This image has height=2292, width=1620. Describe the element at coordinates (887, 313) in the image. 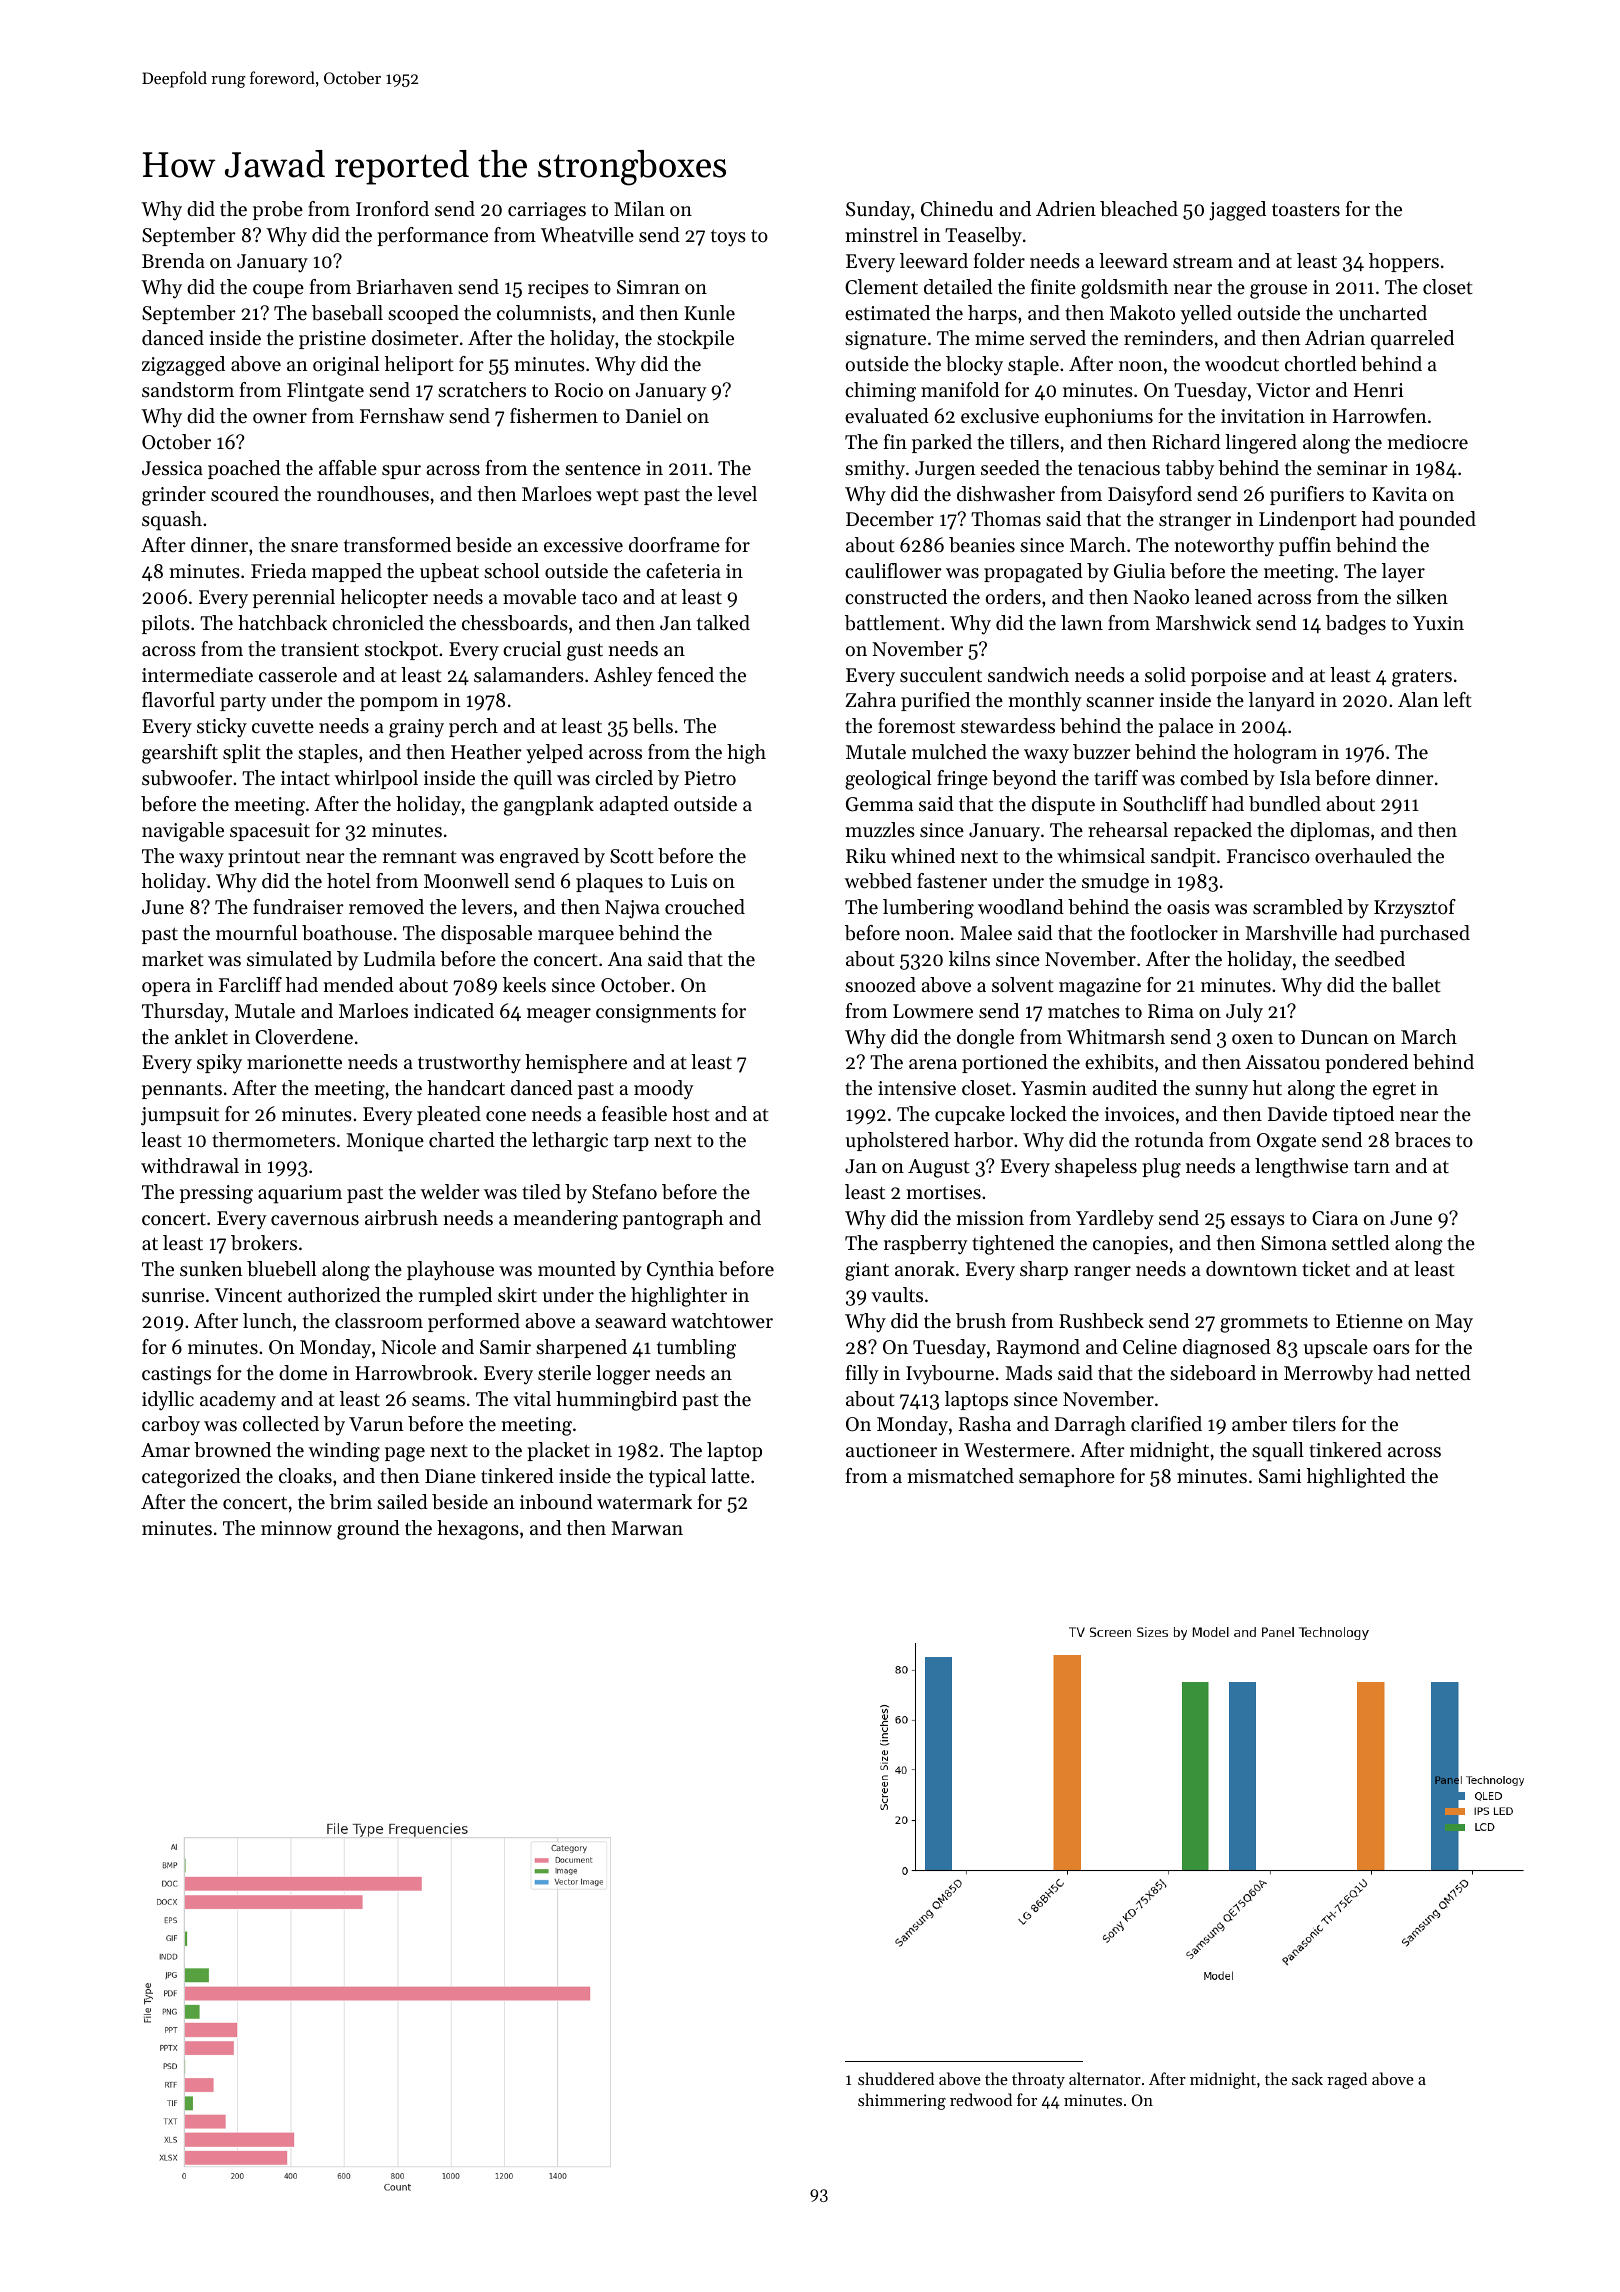

I see `estimated` at that location.
